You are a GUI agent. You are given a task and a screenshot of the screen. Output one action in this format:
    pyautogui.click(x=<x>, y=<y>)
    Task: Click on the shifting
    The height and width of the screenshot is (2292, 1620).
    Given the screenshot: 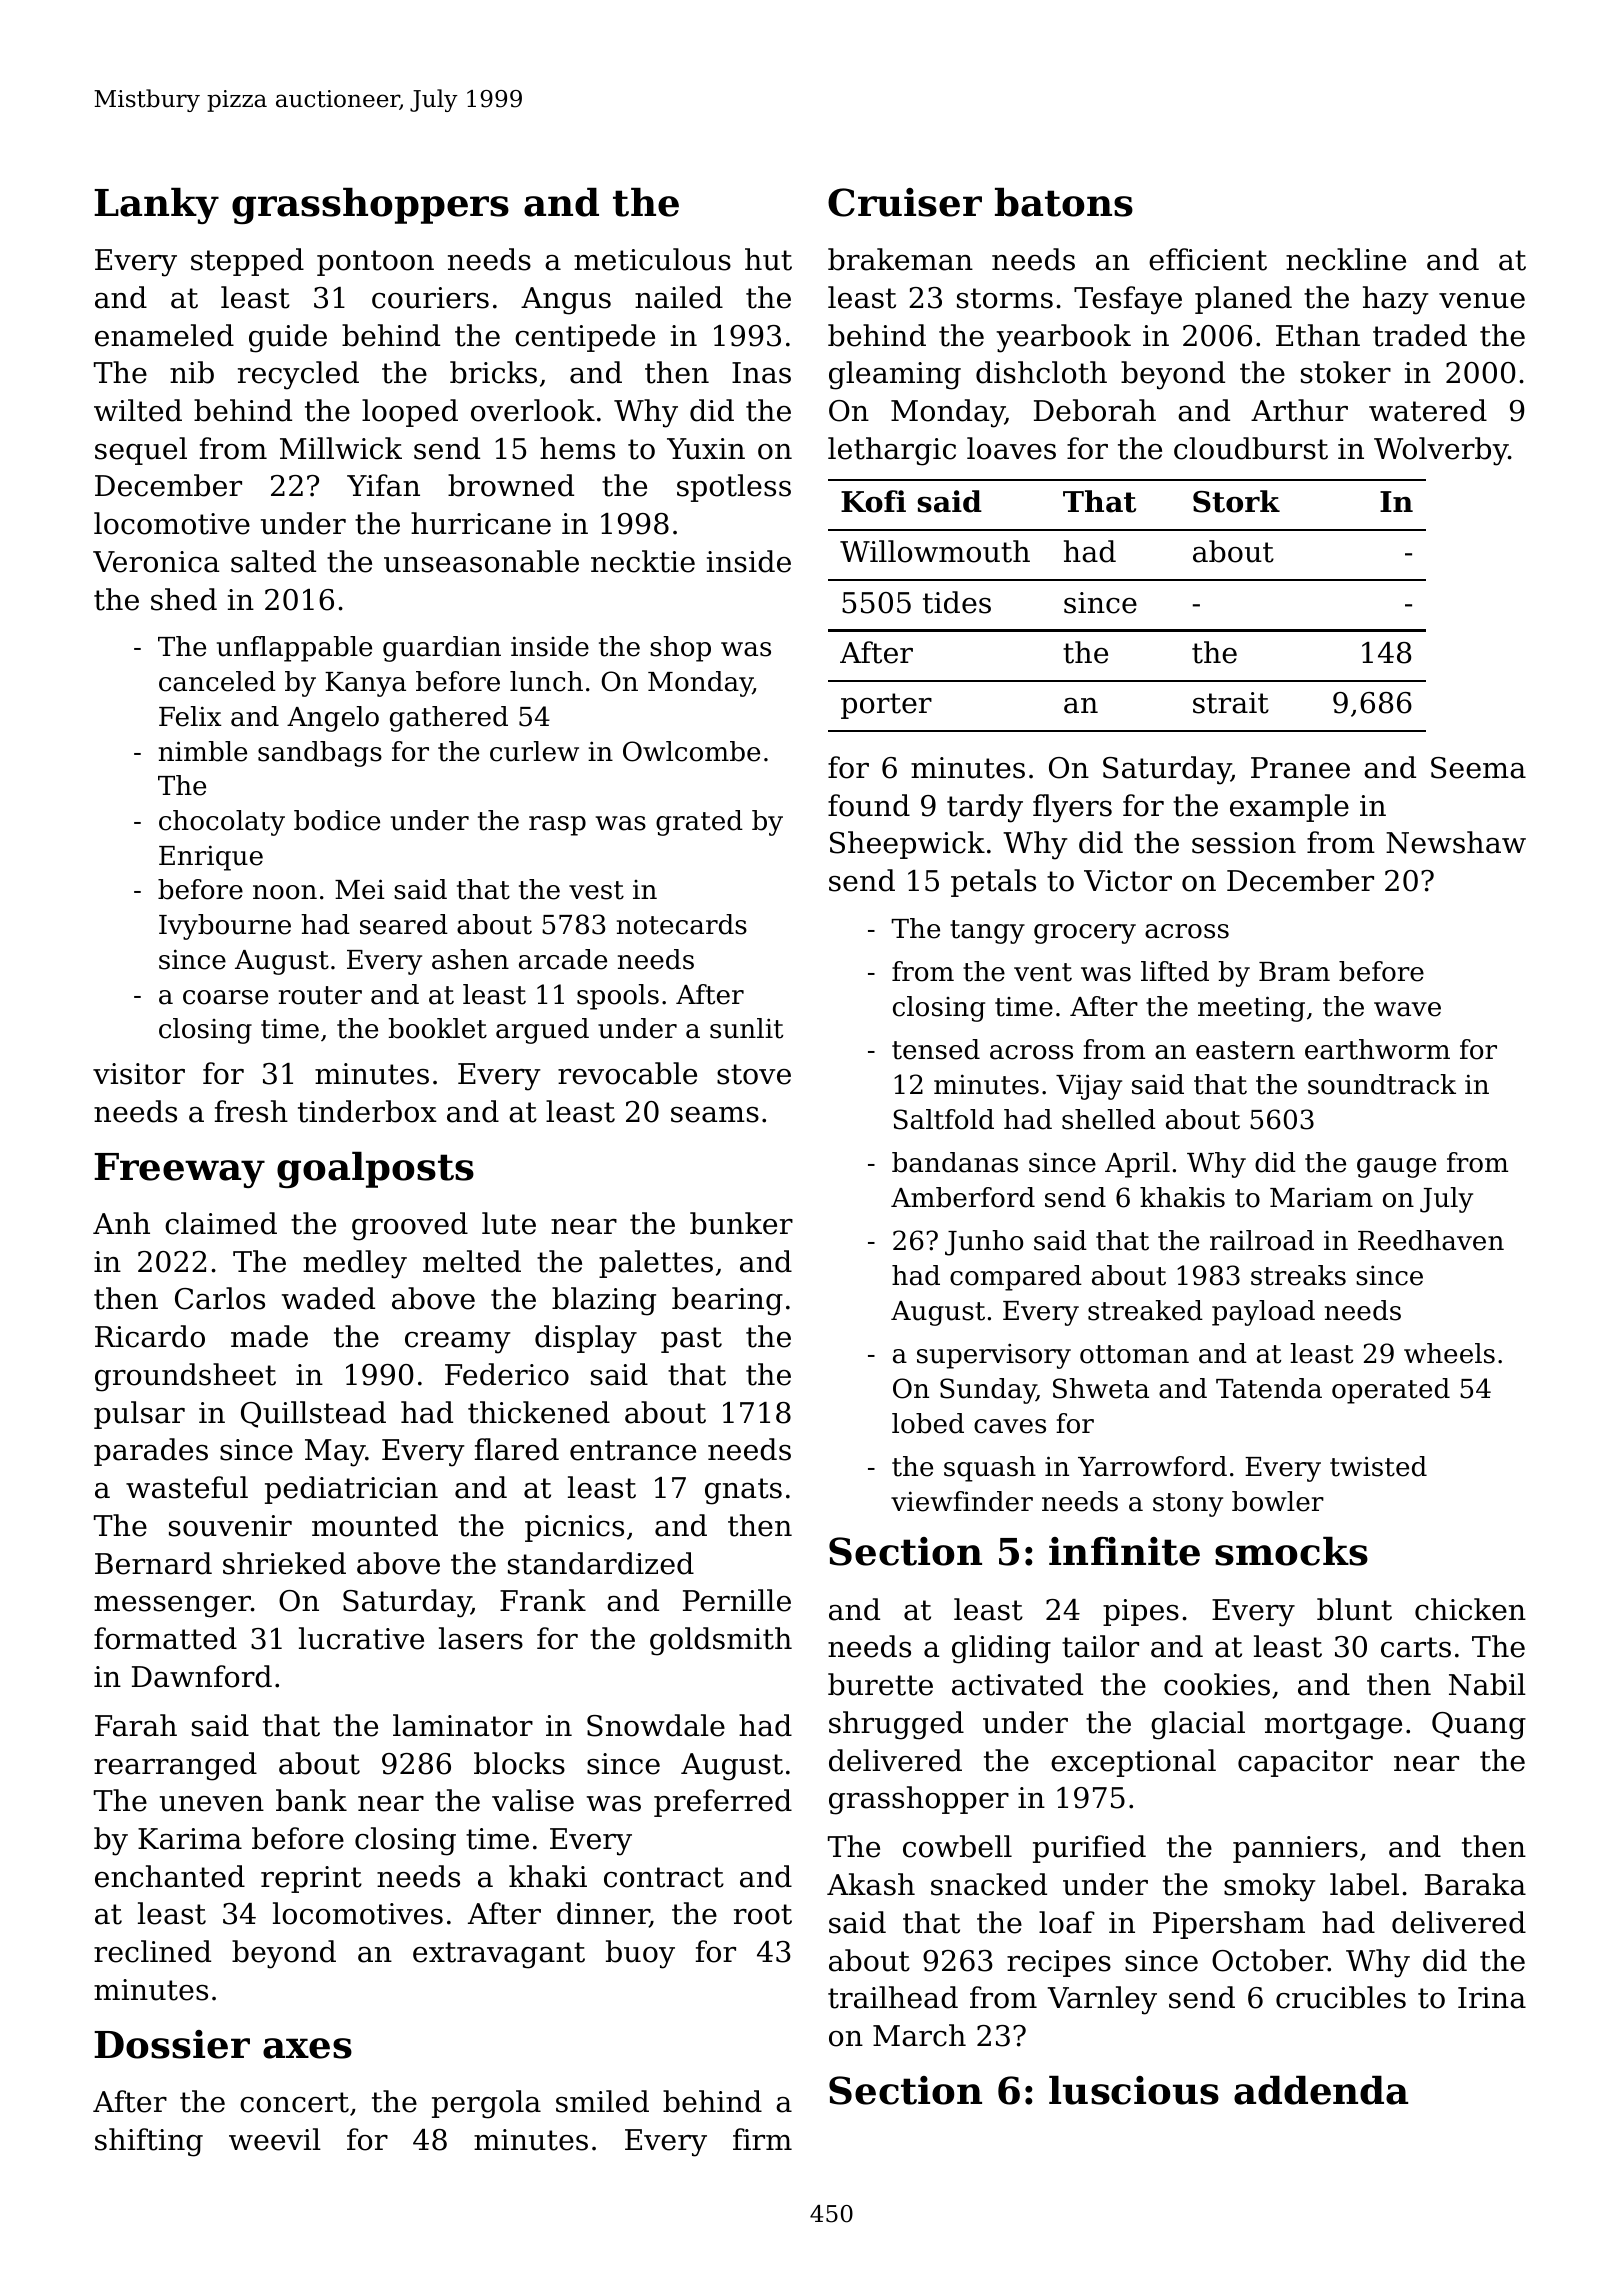 What is the action you would take?
    pyautogui.click(x=149, y=2142)
